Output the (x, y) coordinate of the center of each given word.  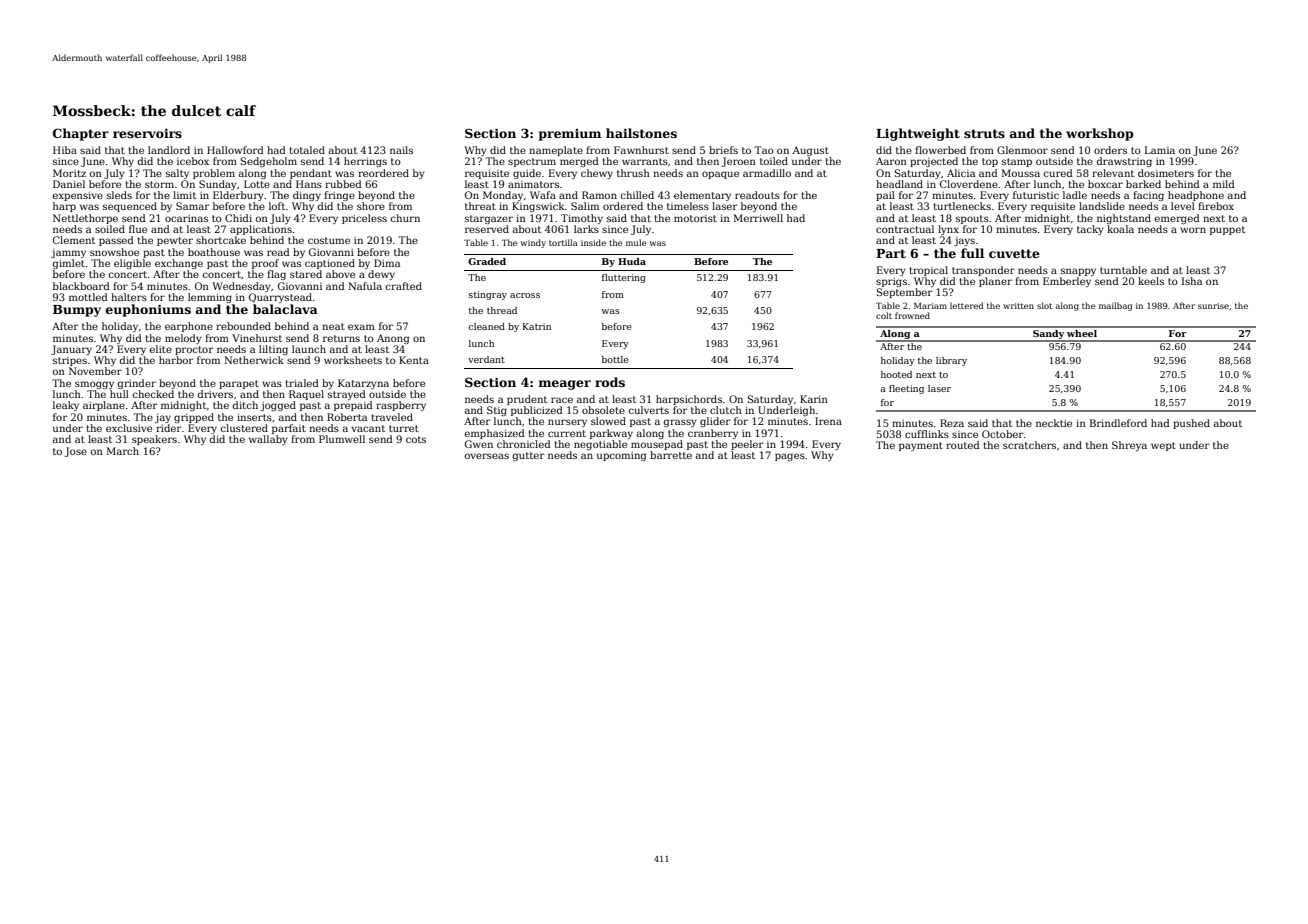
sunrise (1213, 306)
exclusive (129, 428)
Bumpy (77, 311)
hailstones (641, 133)
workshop (1100, 134)
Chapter (81, 134)
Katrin (537, 326)
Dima (387, 263)
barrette (671, 455)
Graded (487, 261)
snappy (1078, 272)
